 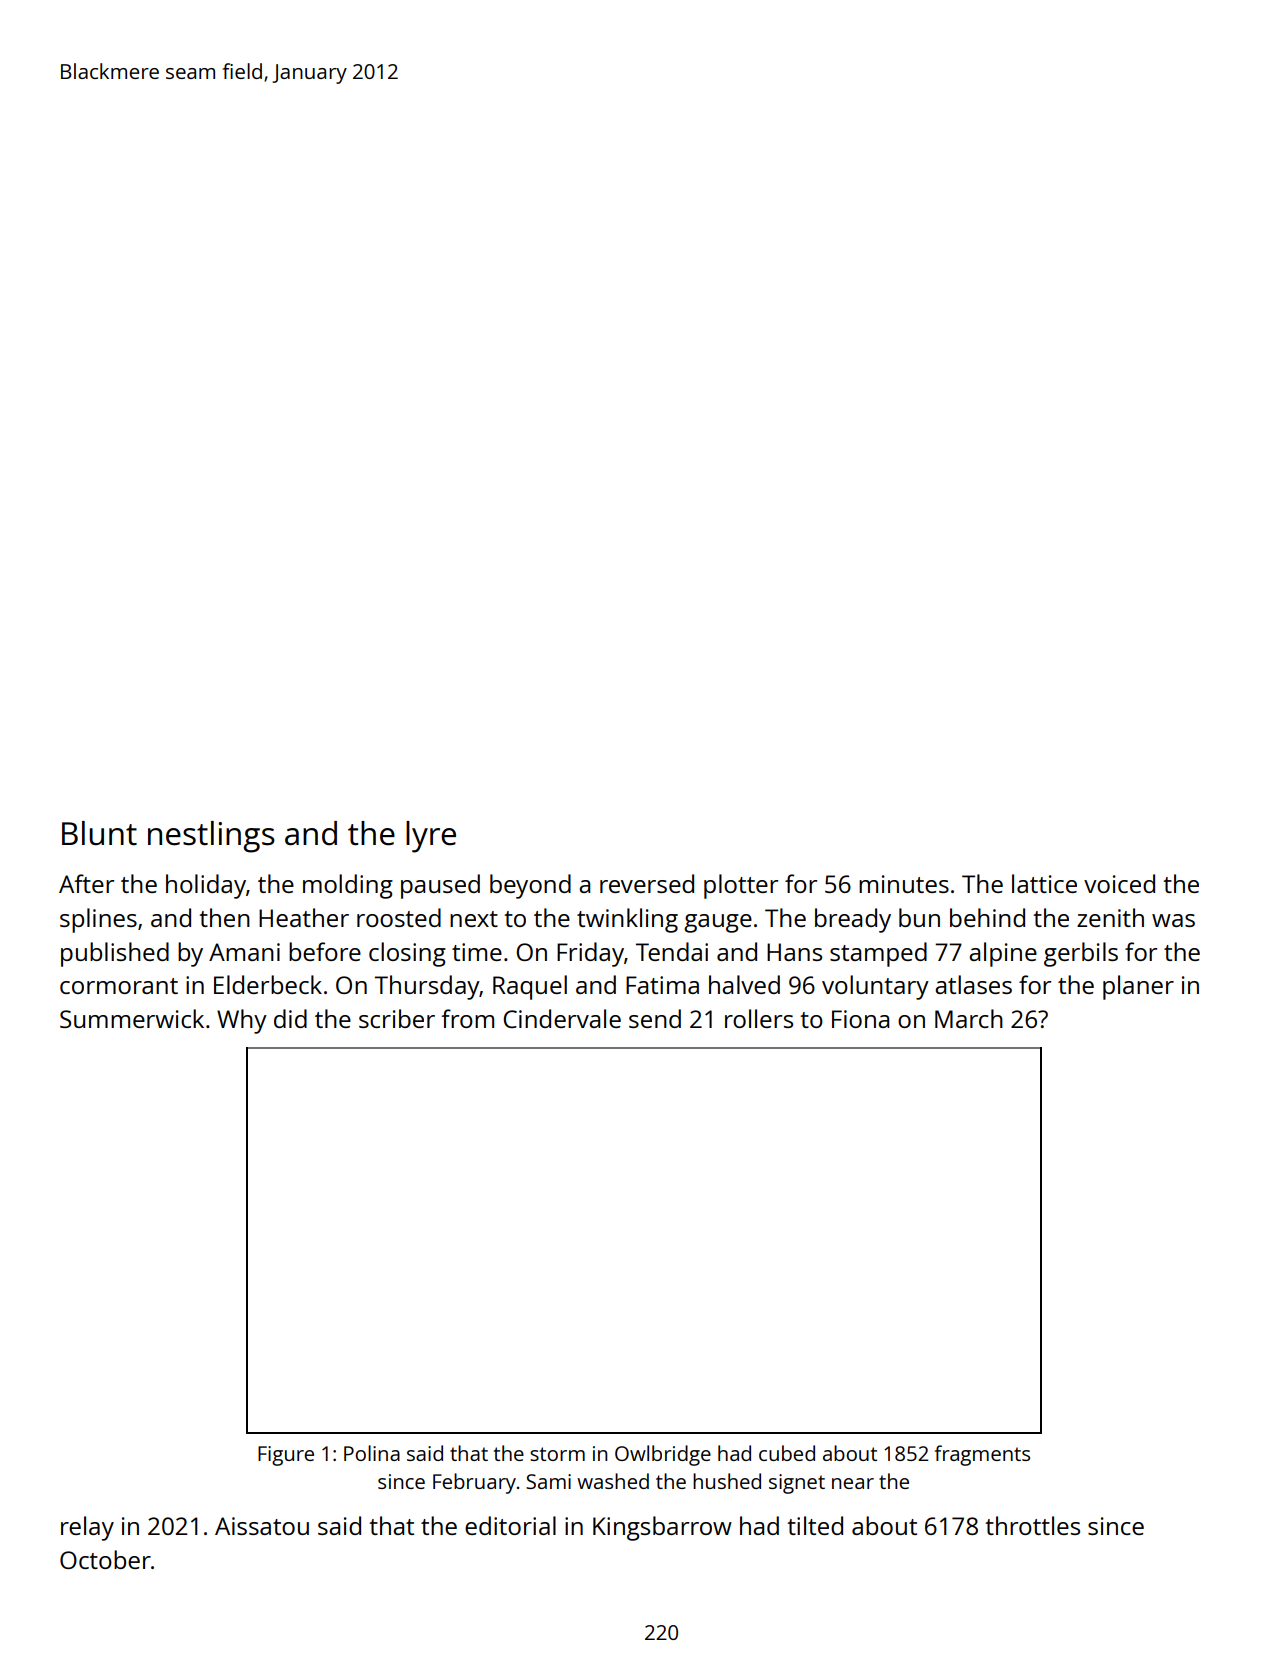 I want to click on holiday, so click(x=206, y=886).
